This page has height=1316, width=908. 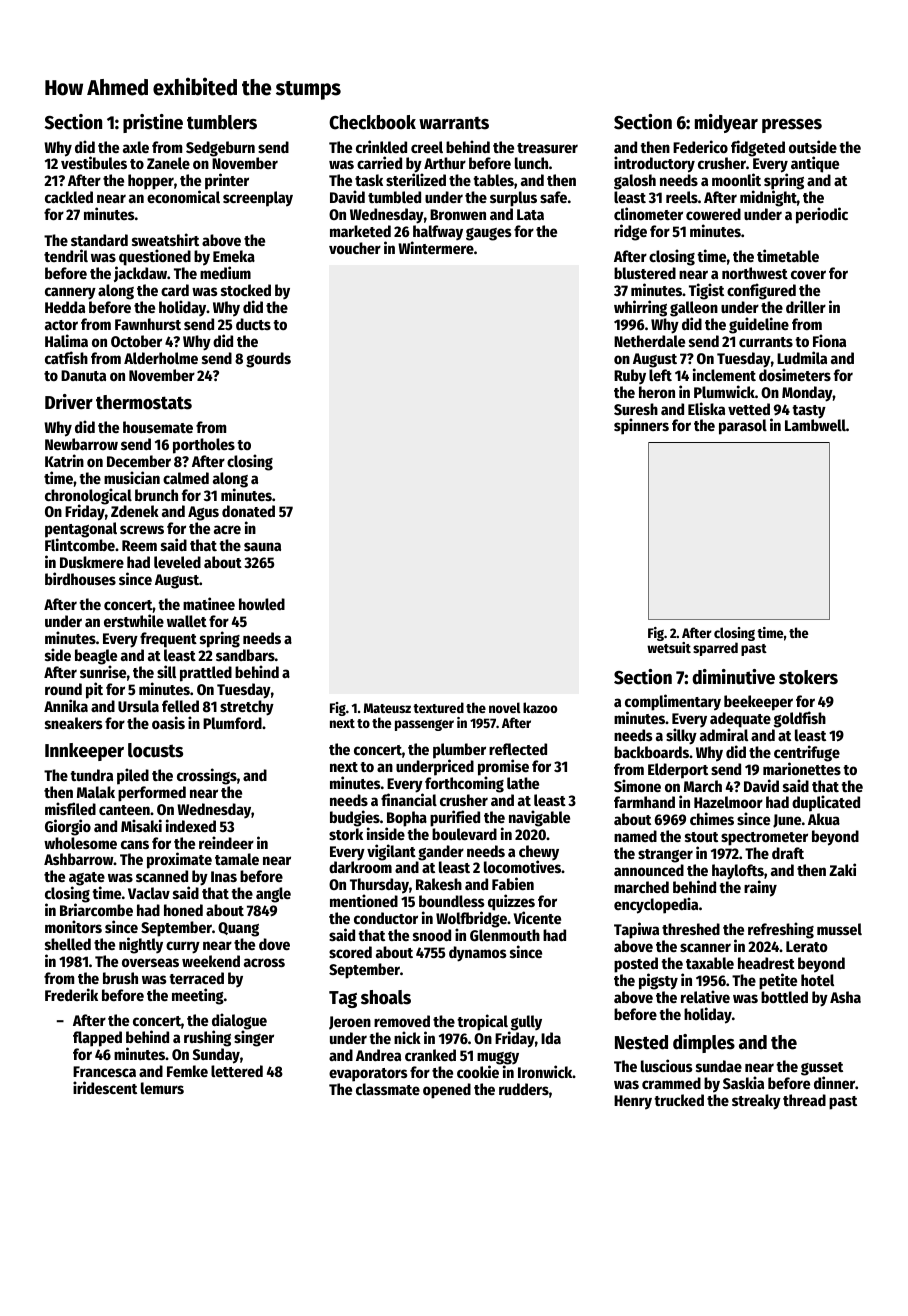 What do you see at coordinates (162, 1088) in the page?
I see `lemurs` at bounding box center [162, 1088].
